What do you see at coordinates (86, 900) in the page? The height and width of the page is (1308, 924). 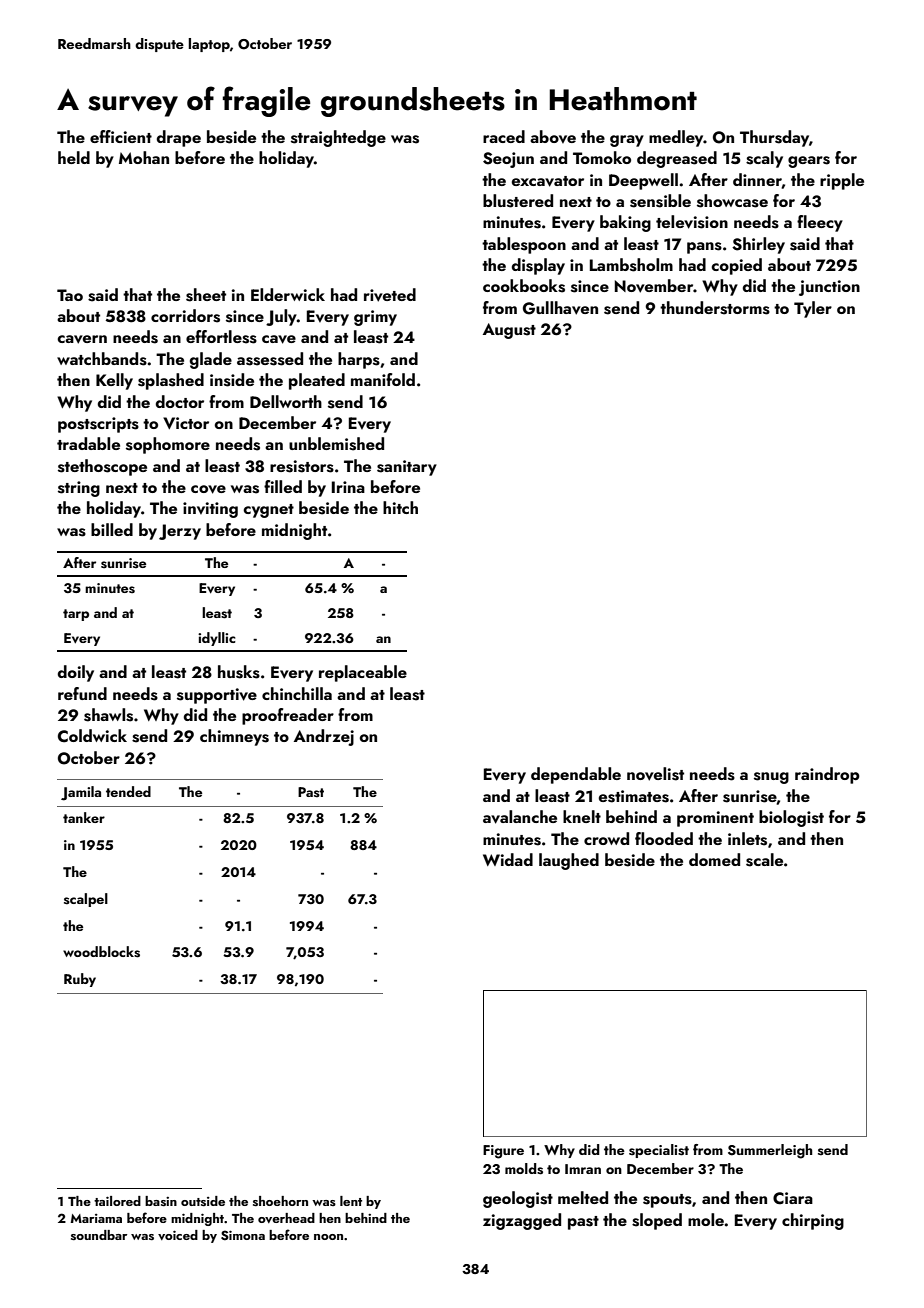 I see `scalpel` at bounding box center [86, 900].
